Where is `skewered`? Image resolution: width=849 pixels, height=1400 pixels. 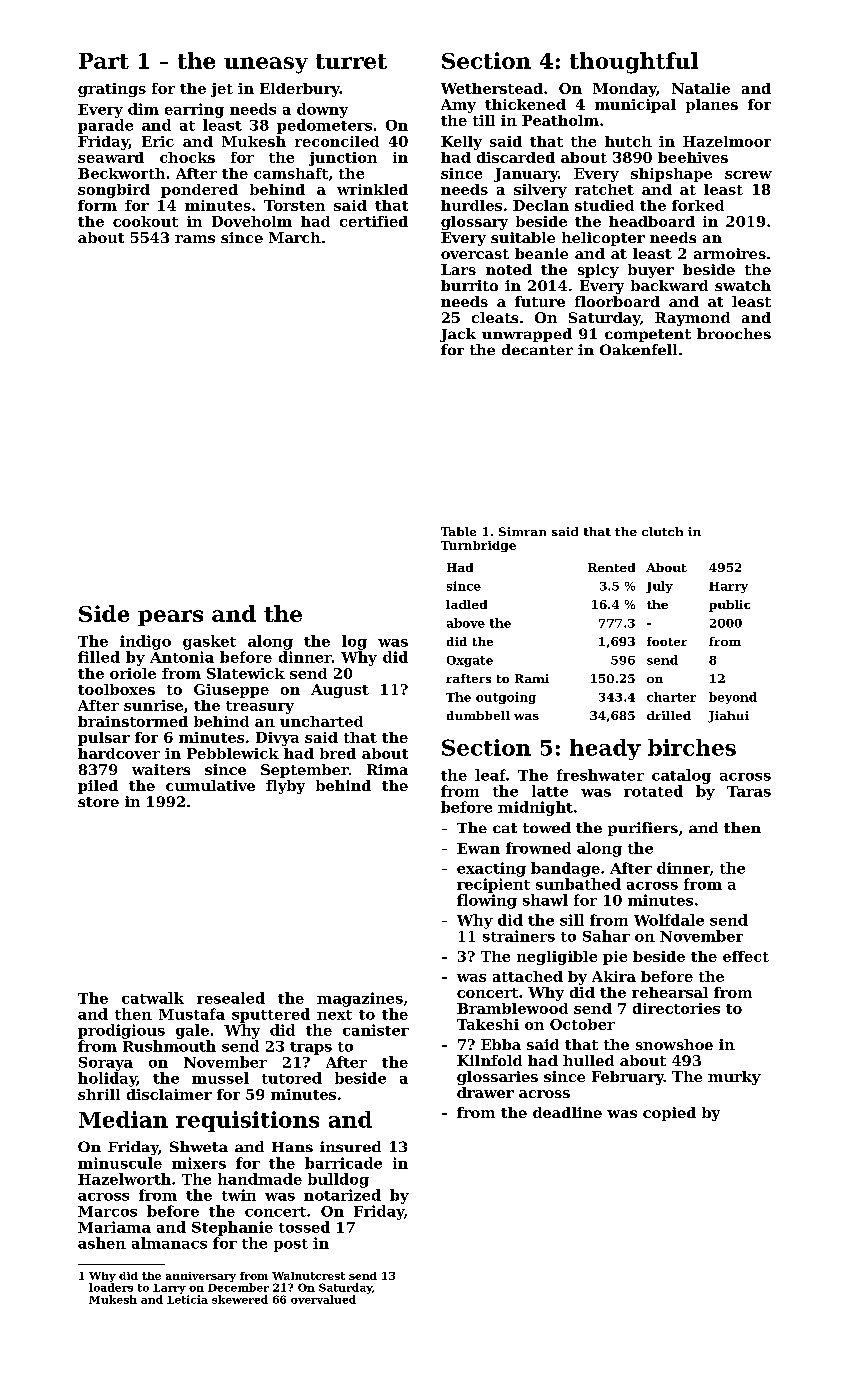
skewered is located at coordinates (240, 1299).
